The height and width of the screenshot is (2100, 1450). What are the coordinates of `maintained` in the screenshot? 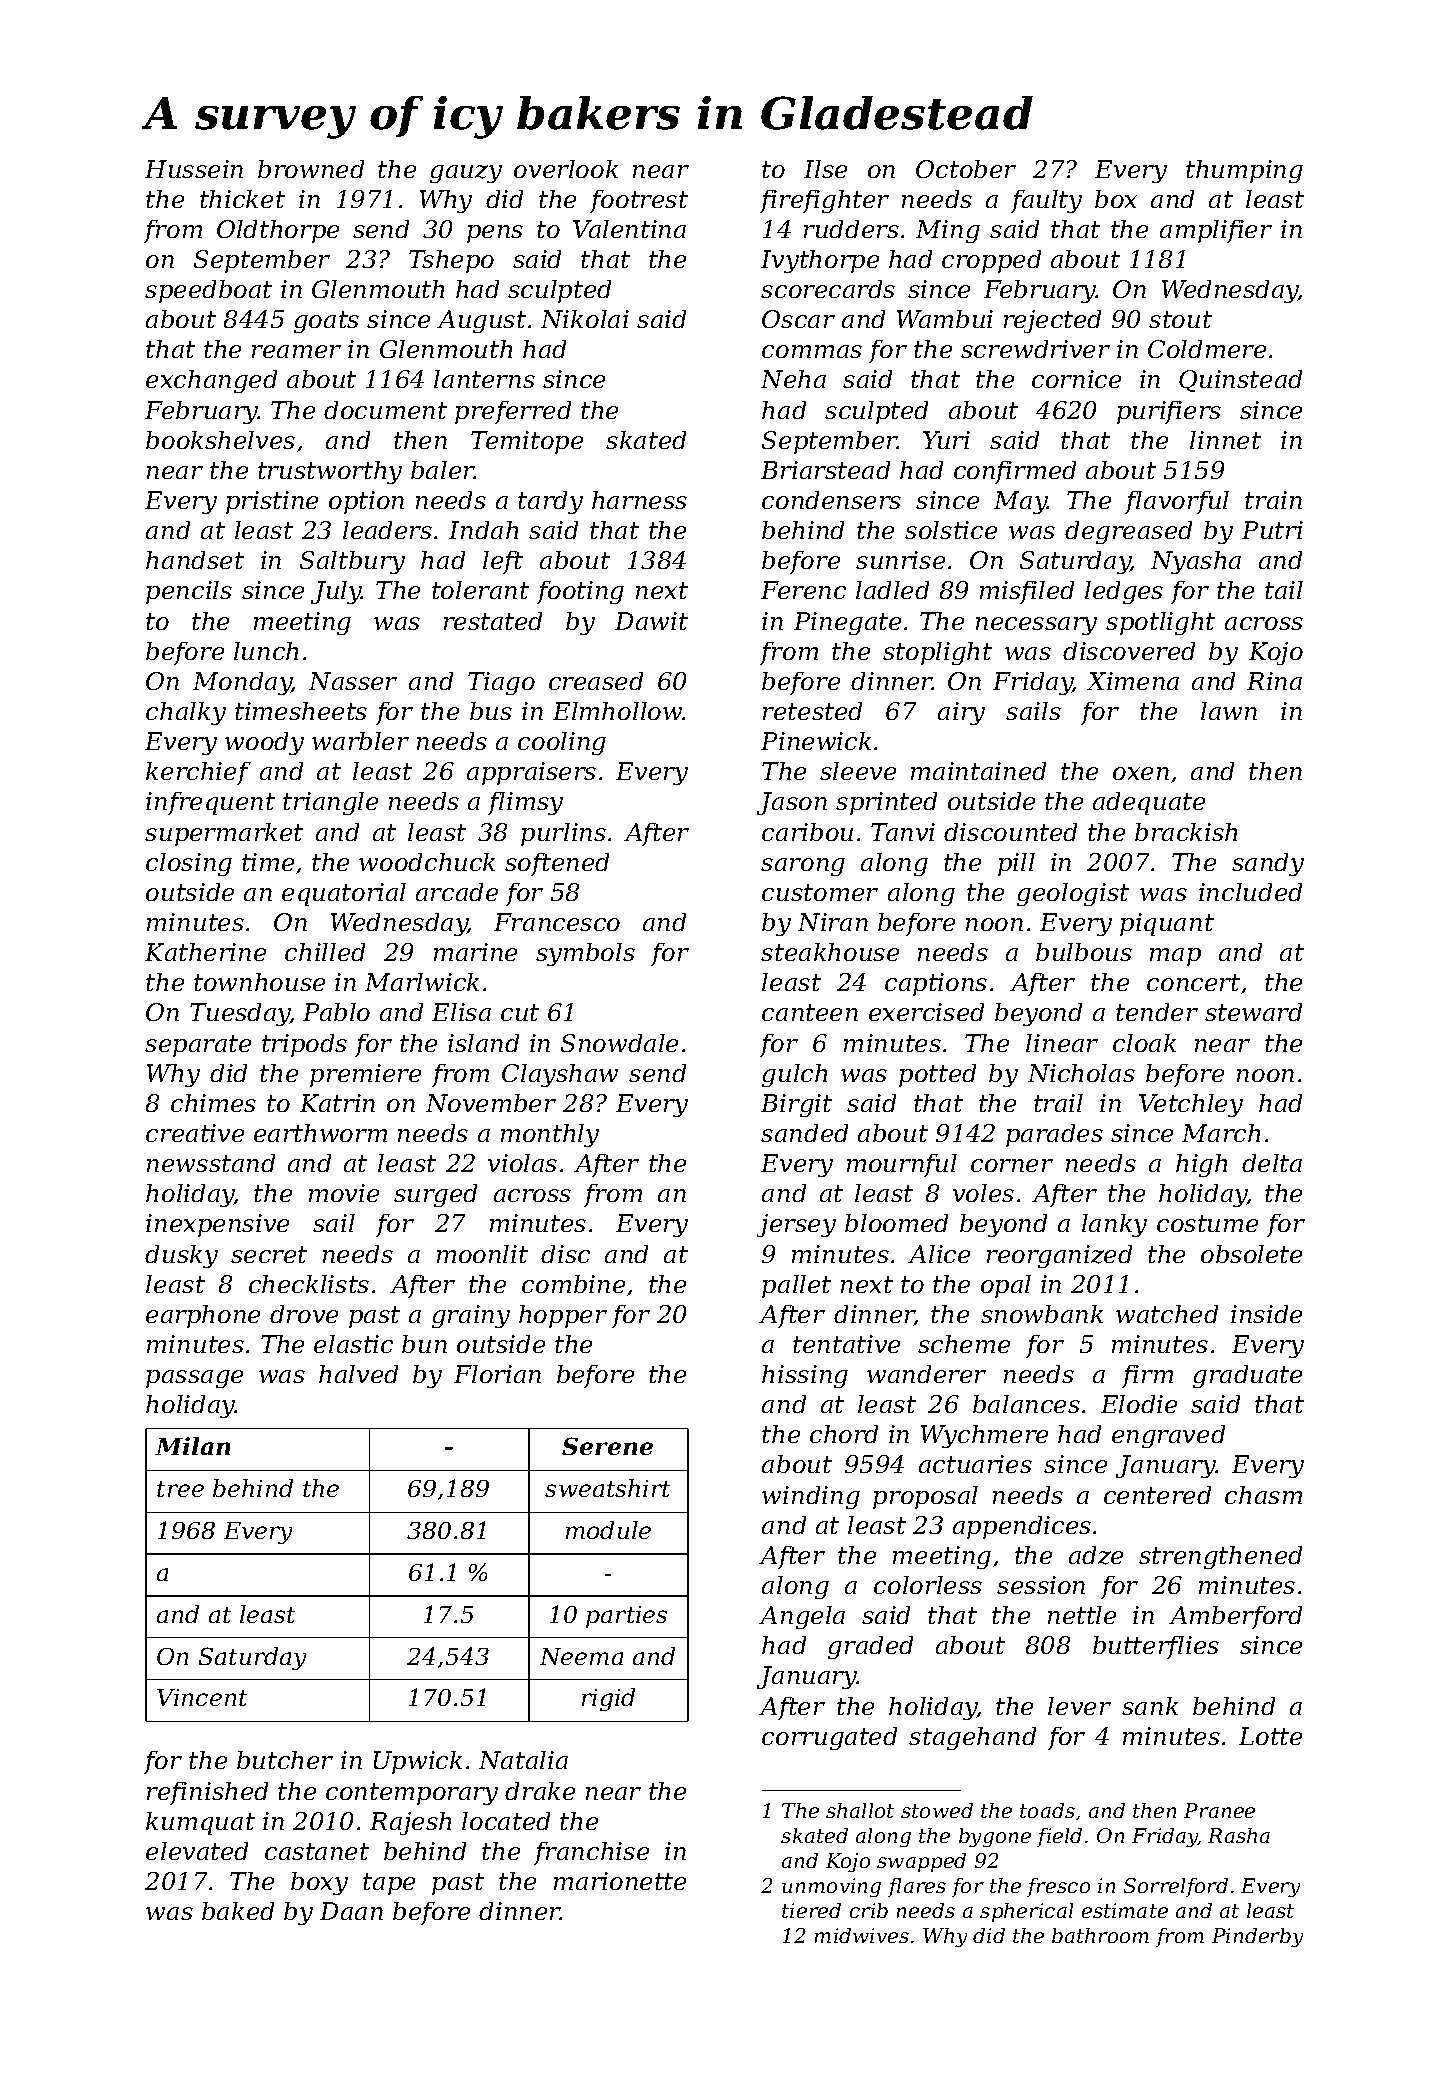 It's located at (978, 771).
